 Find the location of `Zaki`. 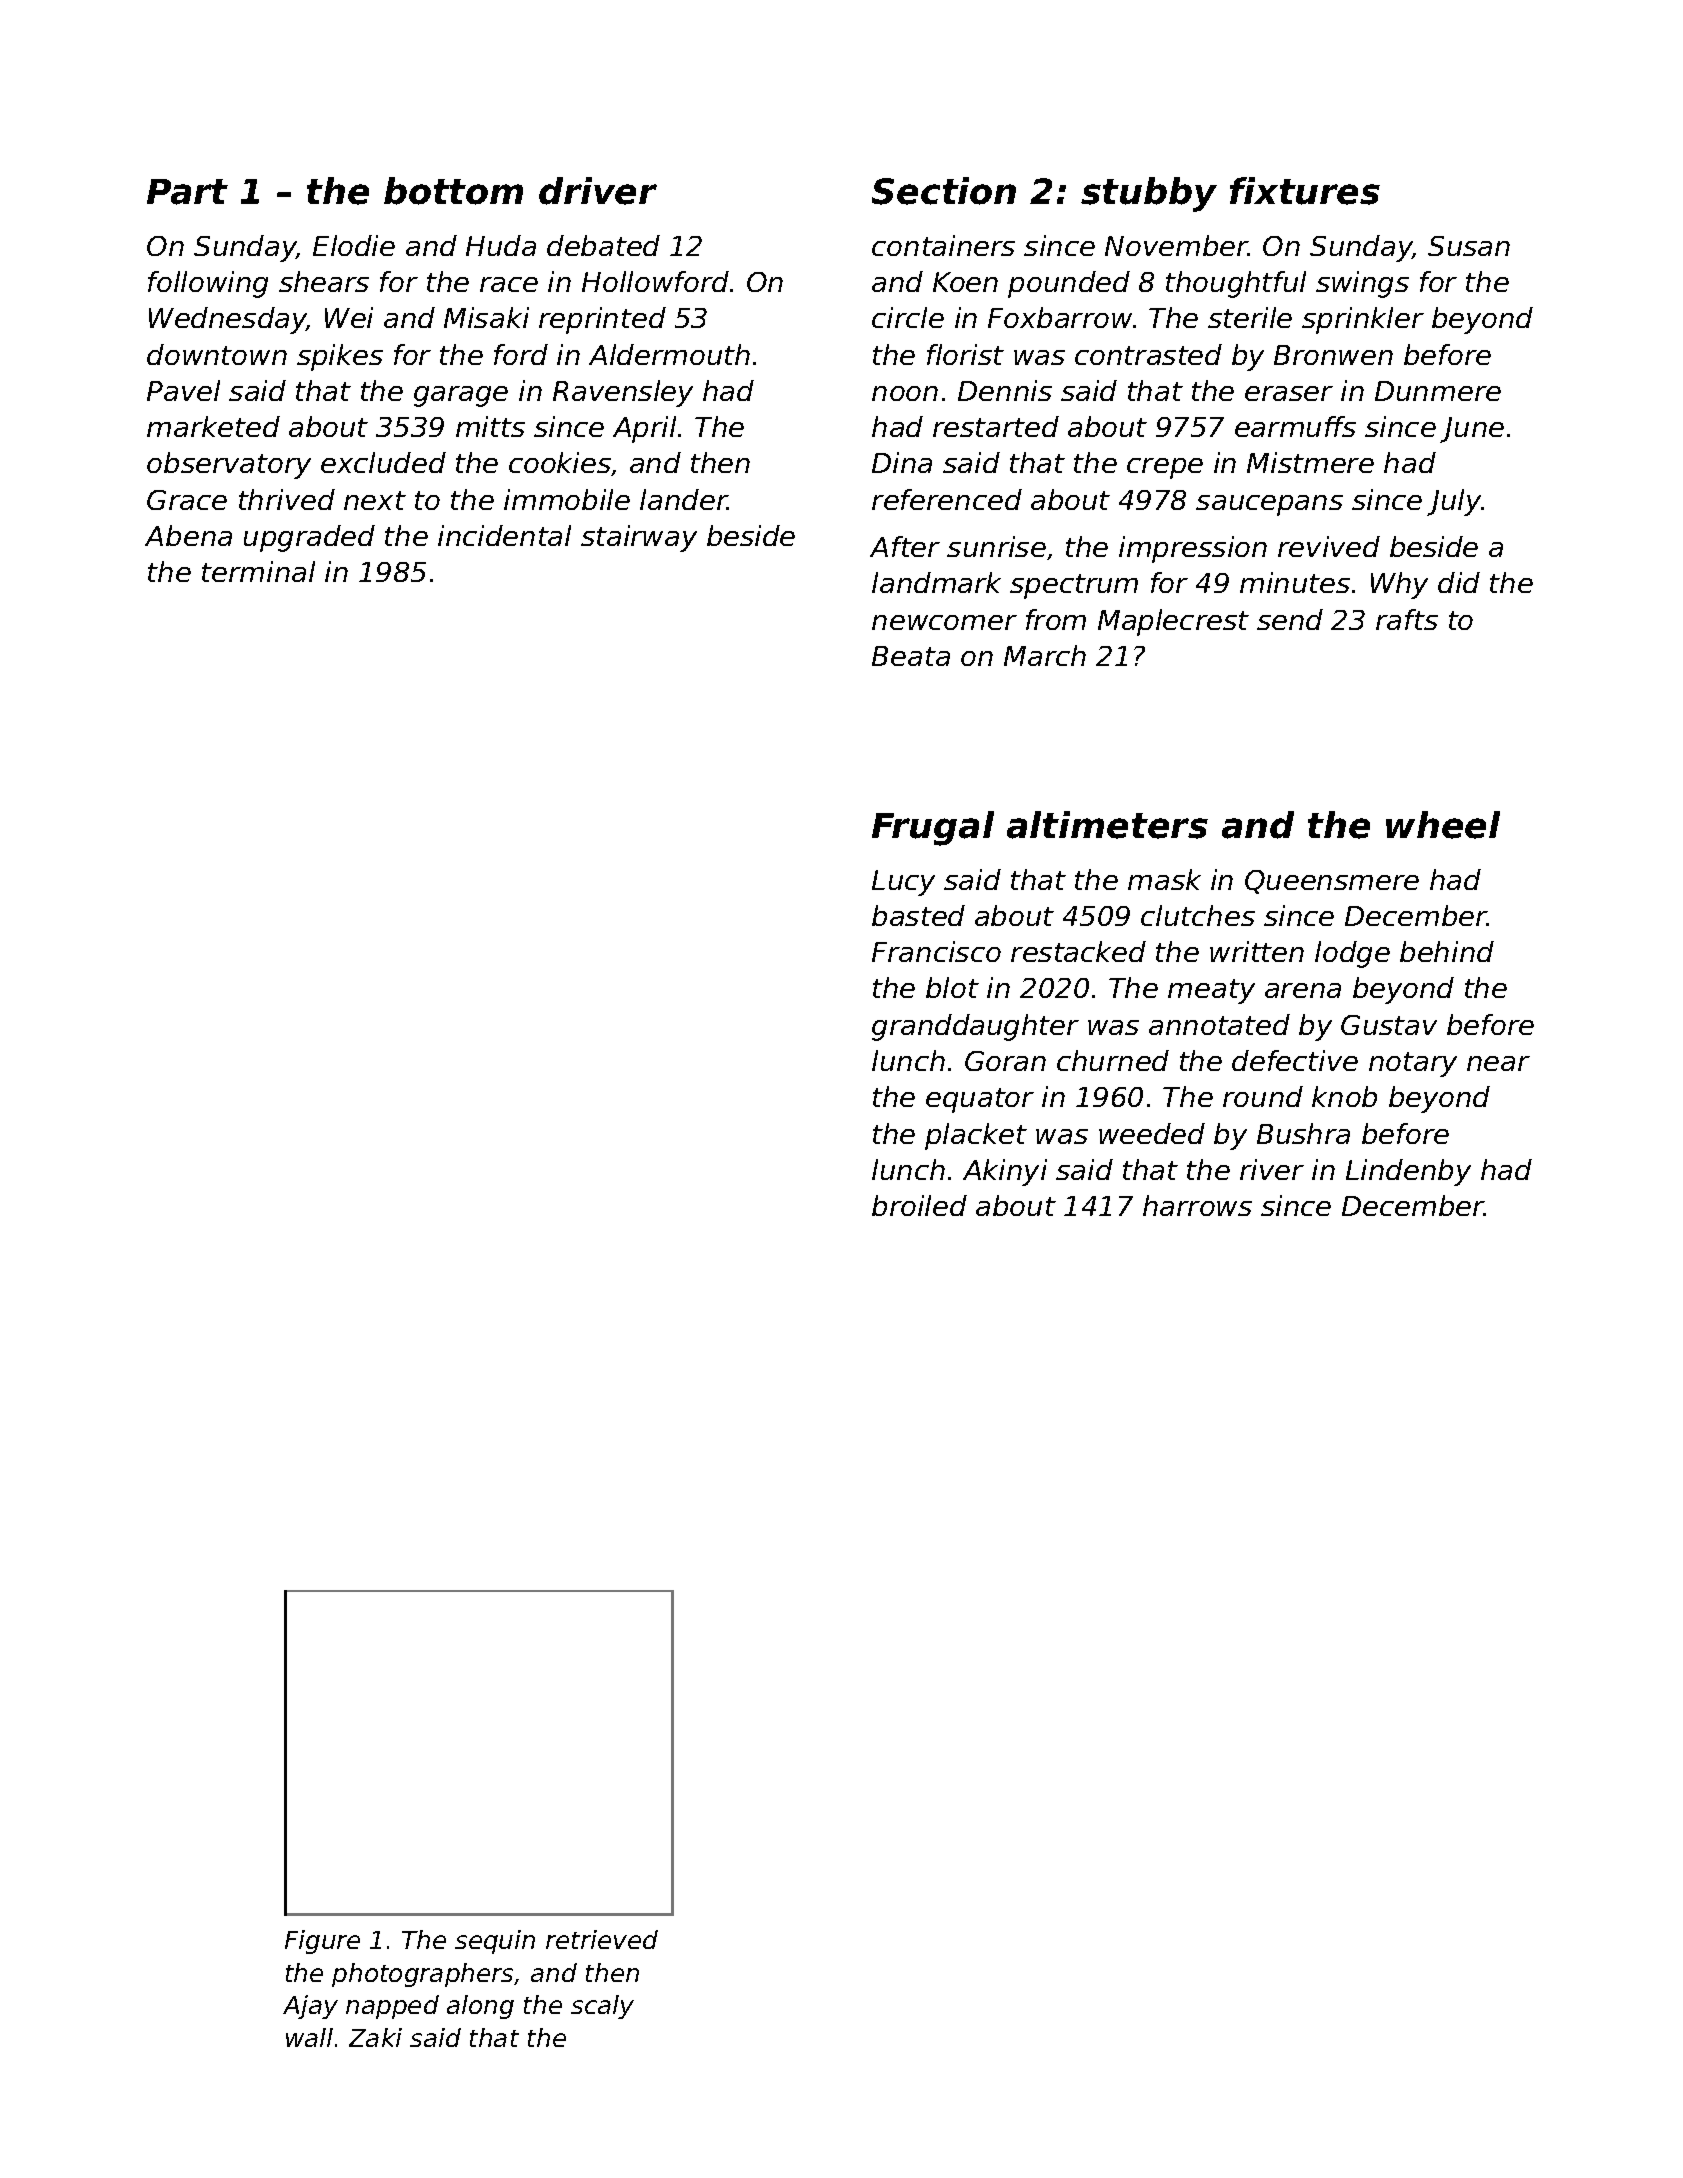

Zaki is located at coordinates (375, 2037).
